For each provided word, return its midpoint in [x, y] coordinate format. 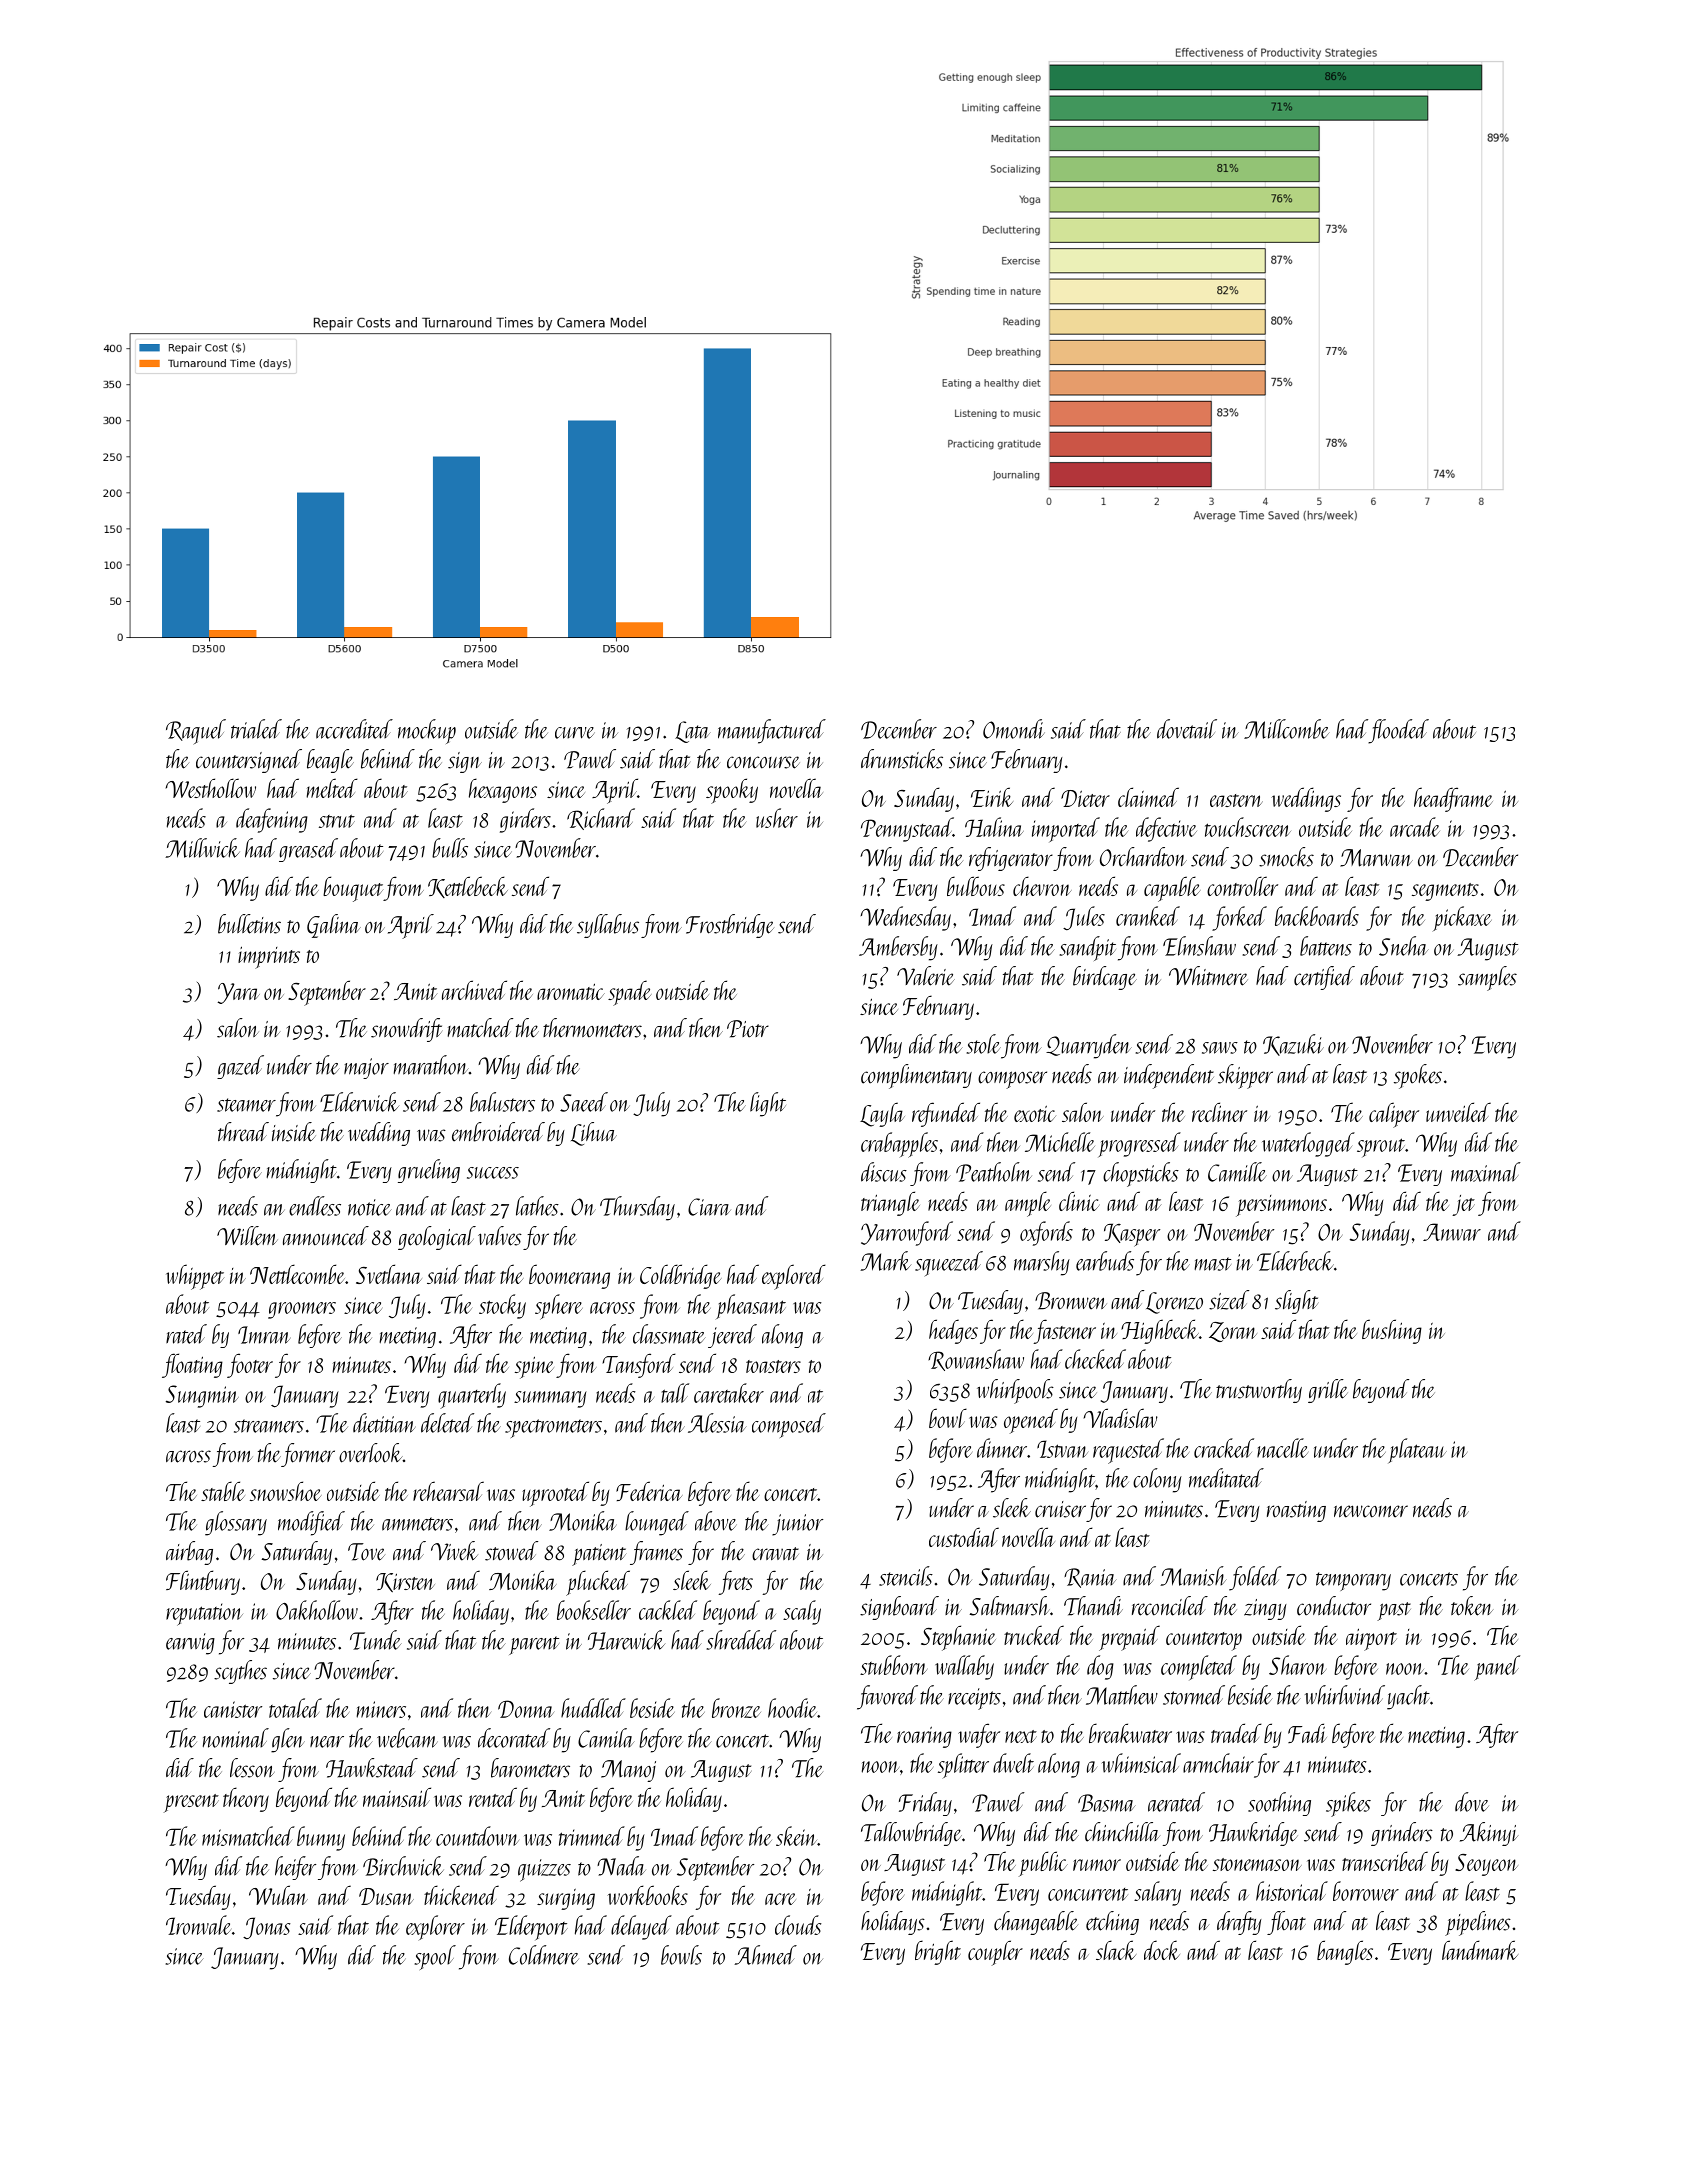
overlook [371, 1453]
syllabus [608, 926]
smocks [1286, 857]
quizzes [544, 1870]
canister [233, 1709]
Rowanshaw [976, 1360]
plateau [1418, 1450]
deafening [272, 820]
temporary [1353, 1581]
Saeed [584, 1102]
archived [474, 990]
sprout [1381, 1147]
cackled [668, 1610]
